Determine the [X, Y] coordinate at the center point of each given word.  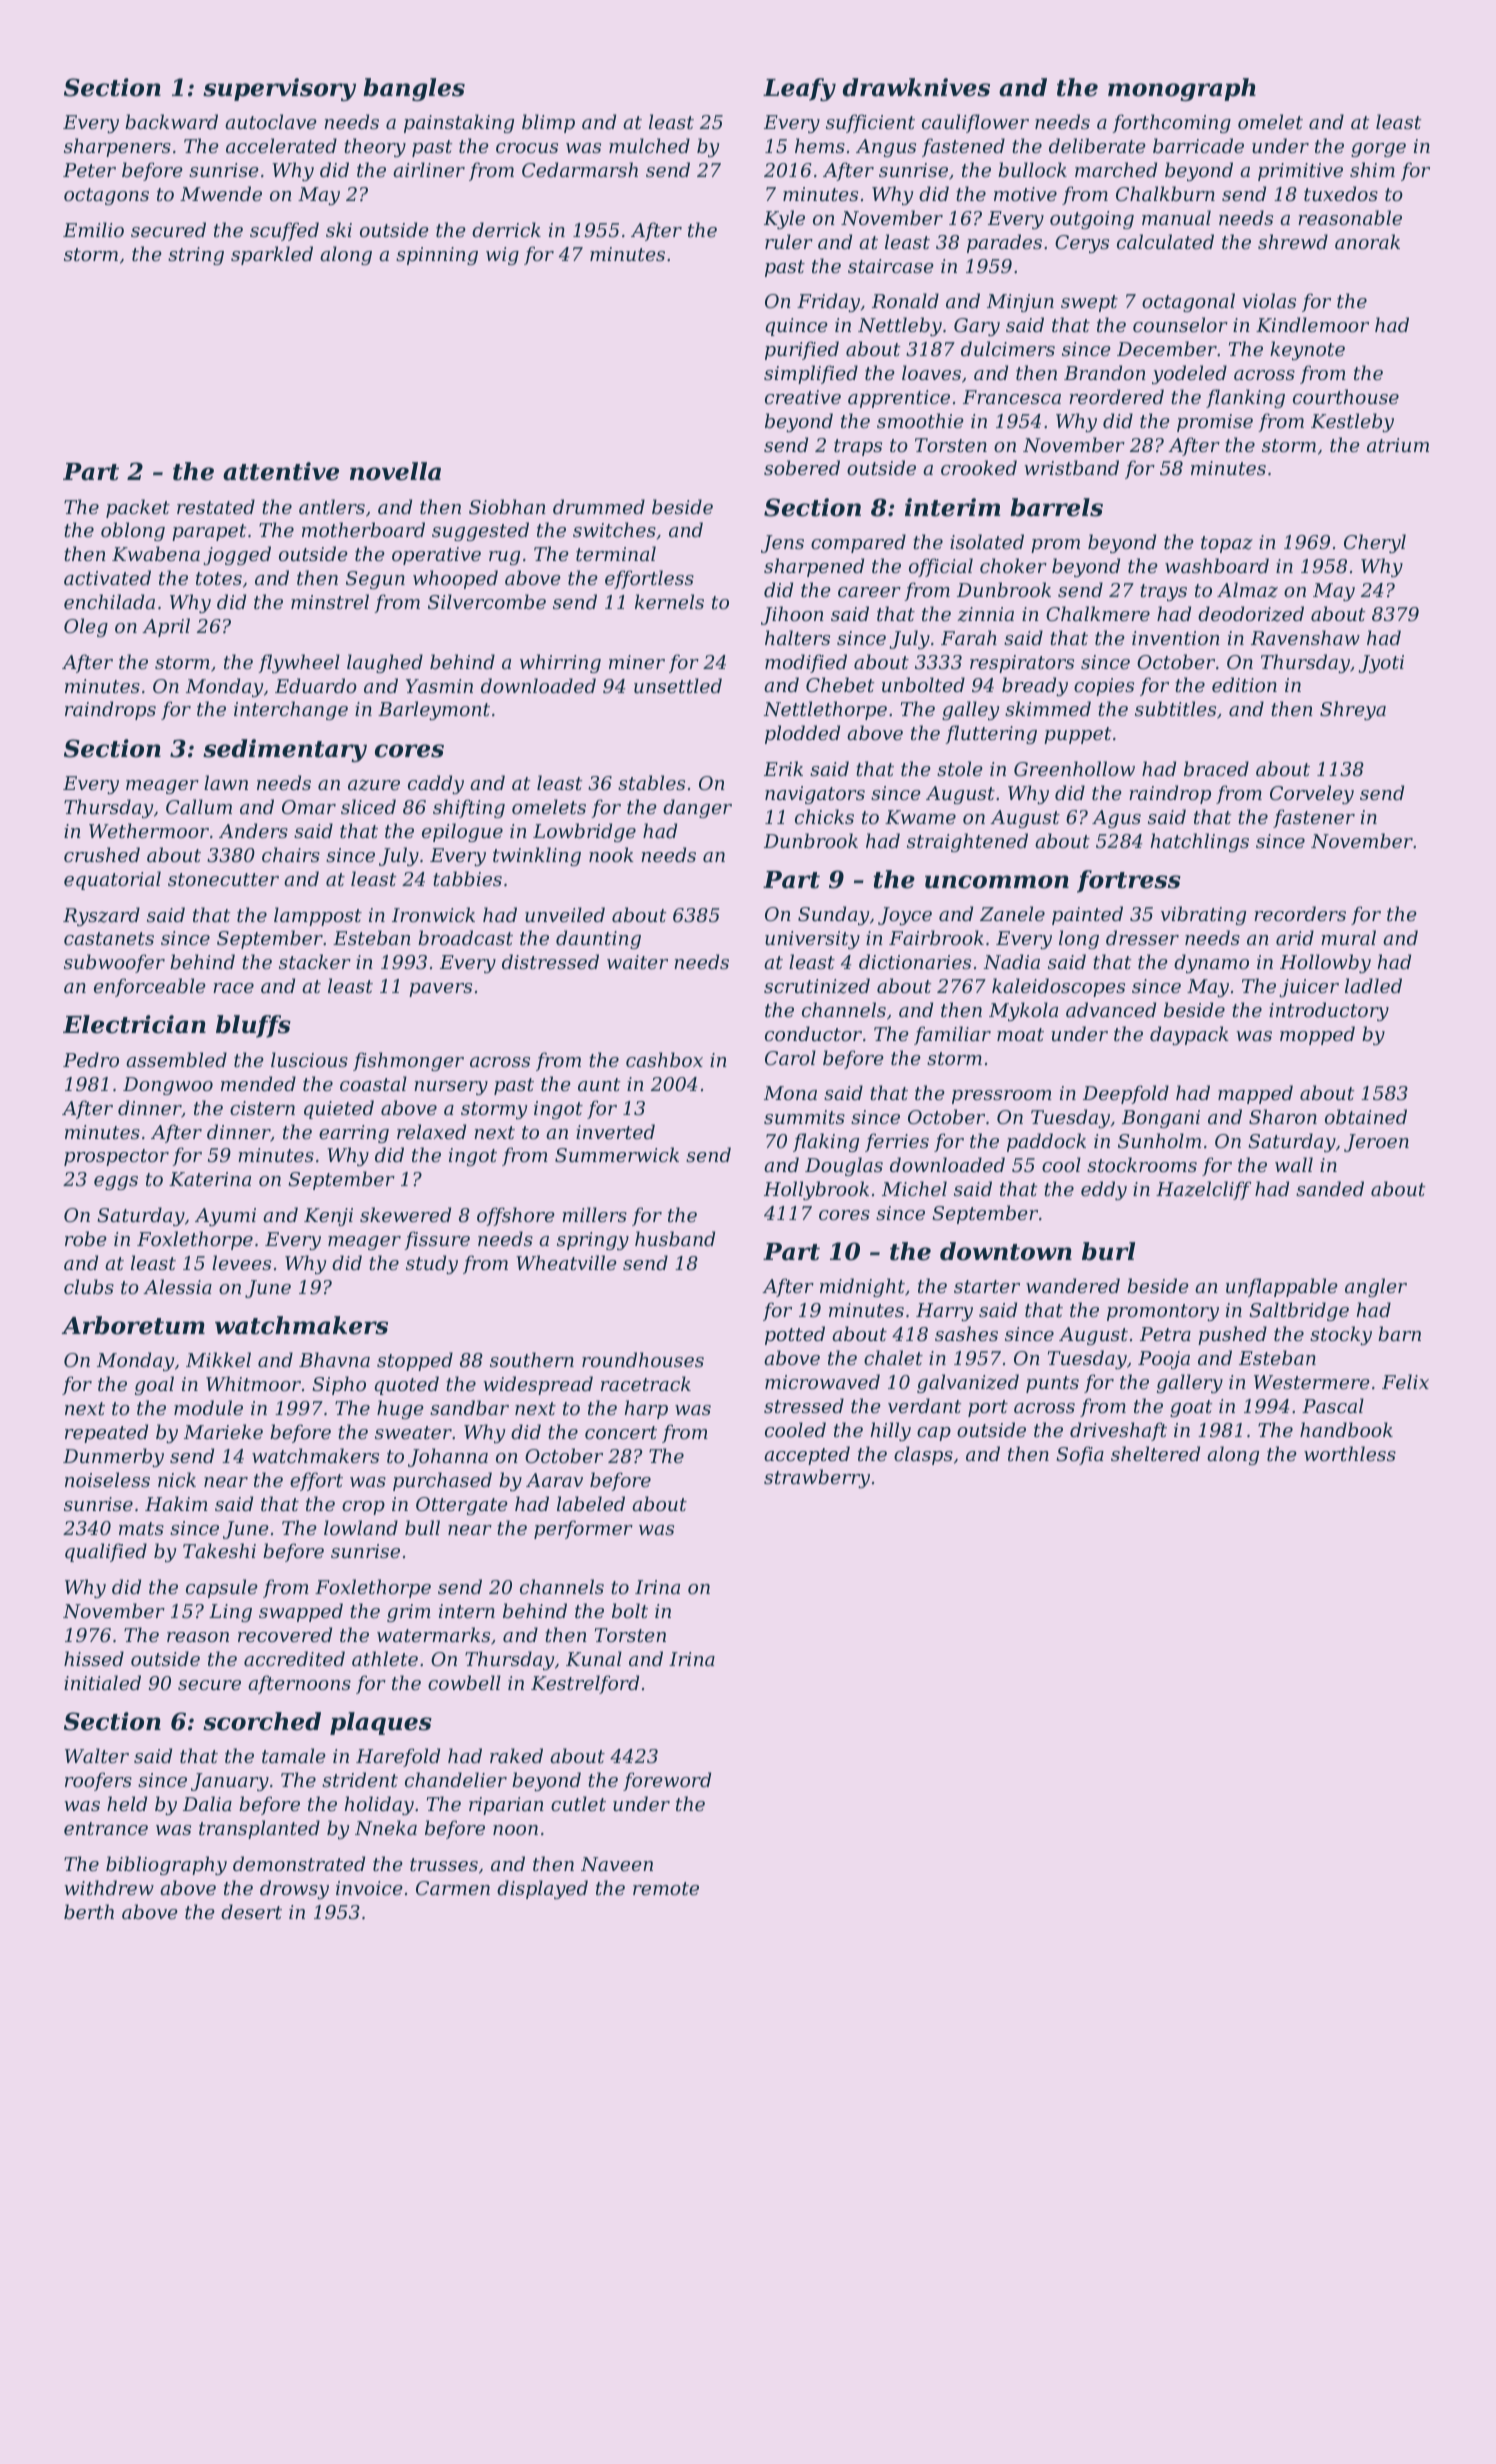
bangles [414, 89]
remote [666, 1888]
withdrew [109, 1887]
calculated [1165, 241]
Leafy [799, 89]
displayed [542, 1889]
